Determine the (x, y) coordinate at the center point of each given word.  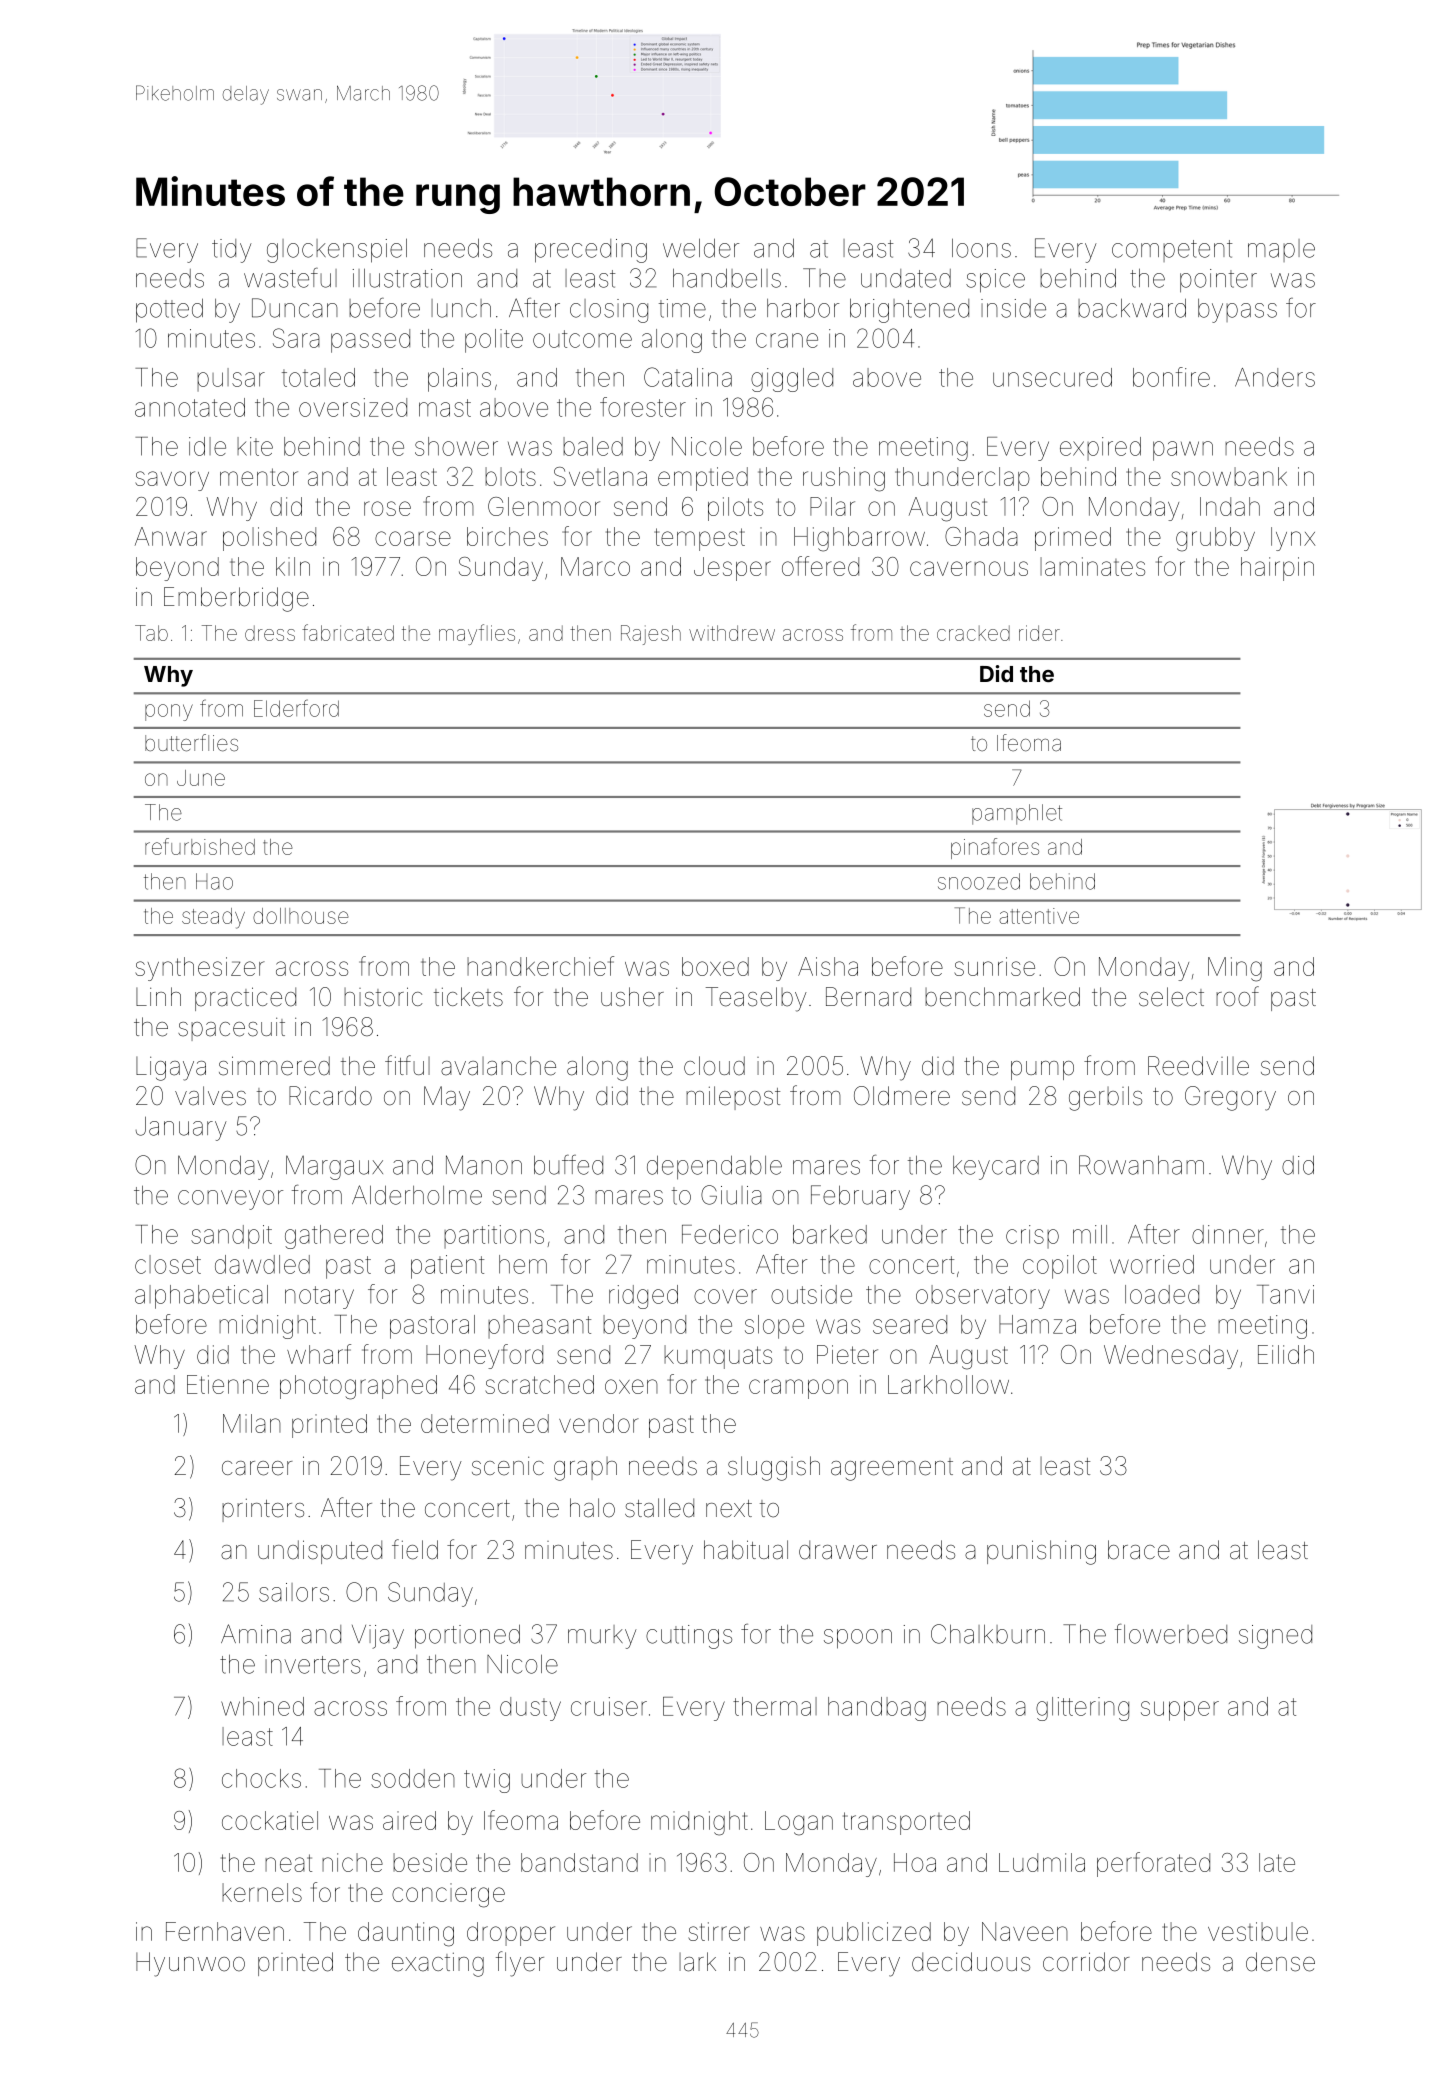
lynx (1293, 539)
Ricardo (330, 1096)
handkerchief (540, 966)
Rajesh (651, 635)
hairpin (1277, 569)
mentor (259, 477)
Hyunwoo (190, 1964)
